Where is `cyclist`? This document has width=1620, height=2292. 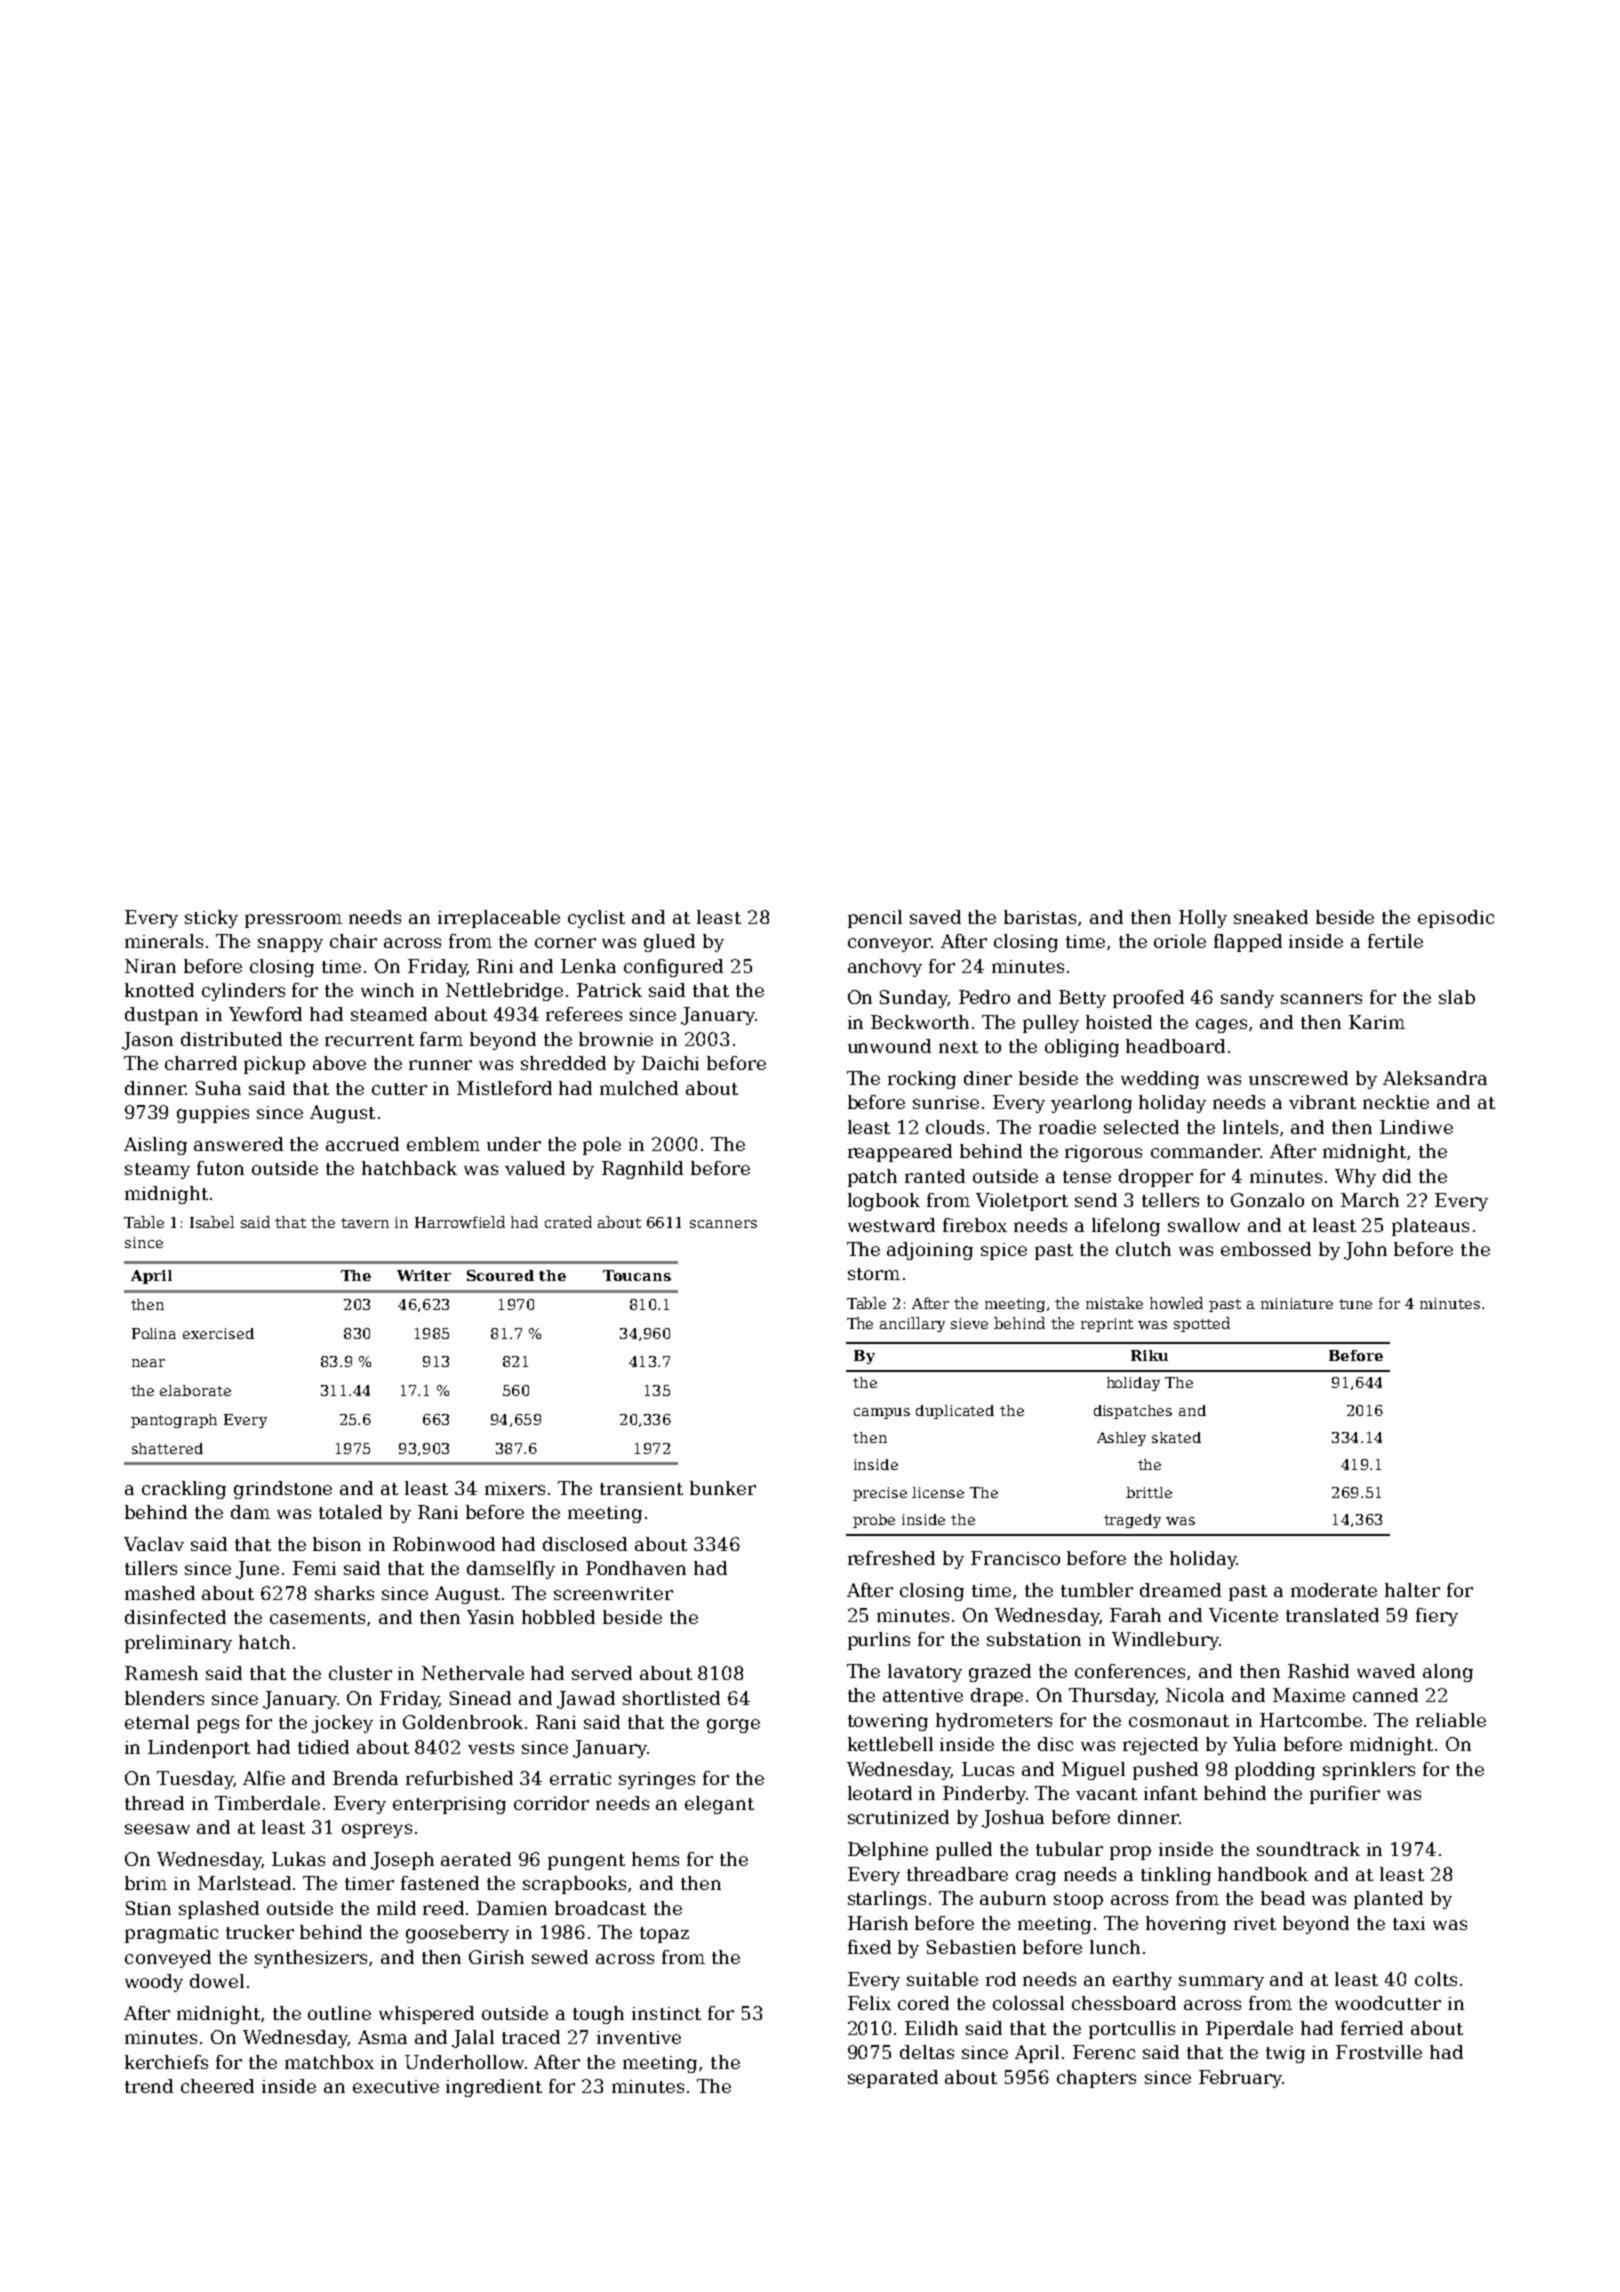
cyclist is located at coordinates (596, 919).
